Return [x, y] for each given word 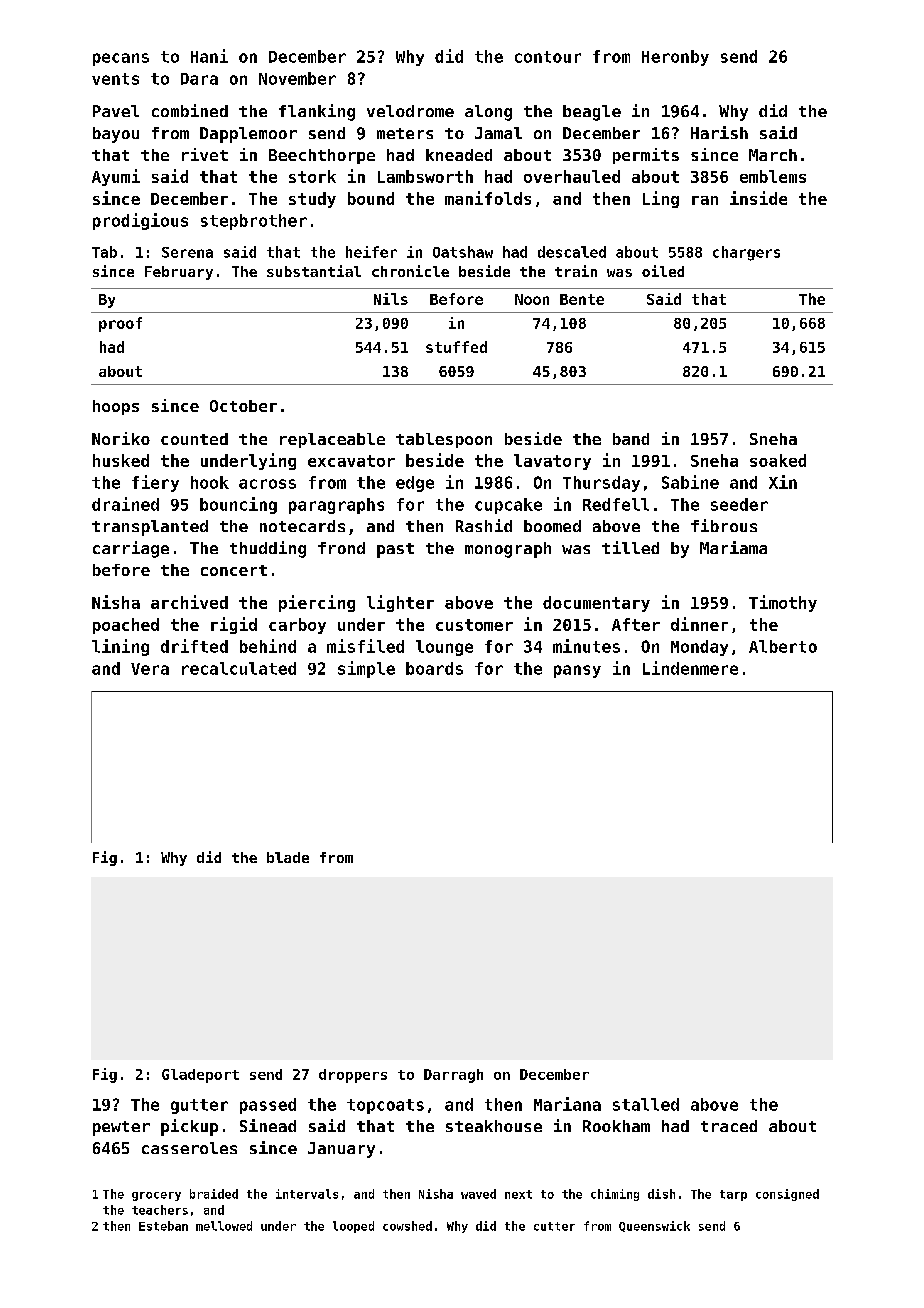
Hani [209, 56]
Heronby [675, 58]
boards [434, 668]
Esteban [163, 1226]
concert [234, 570]
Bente [582, 299]
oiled [663, 271]
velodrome [410, 111]
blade [288, 857]
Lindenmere [690, 668]
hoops [116, 407]
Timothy [783, 603]
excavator [351, 461]
